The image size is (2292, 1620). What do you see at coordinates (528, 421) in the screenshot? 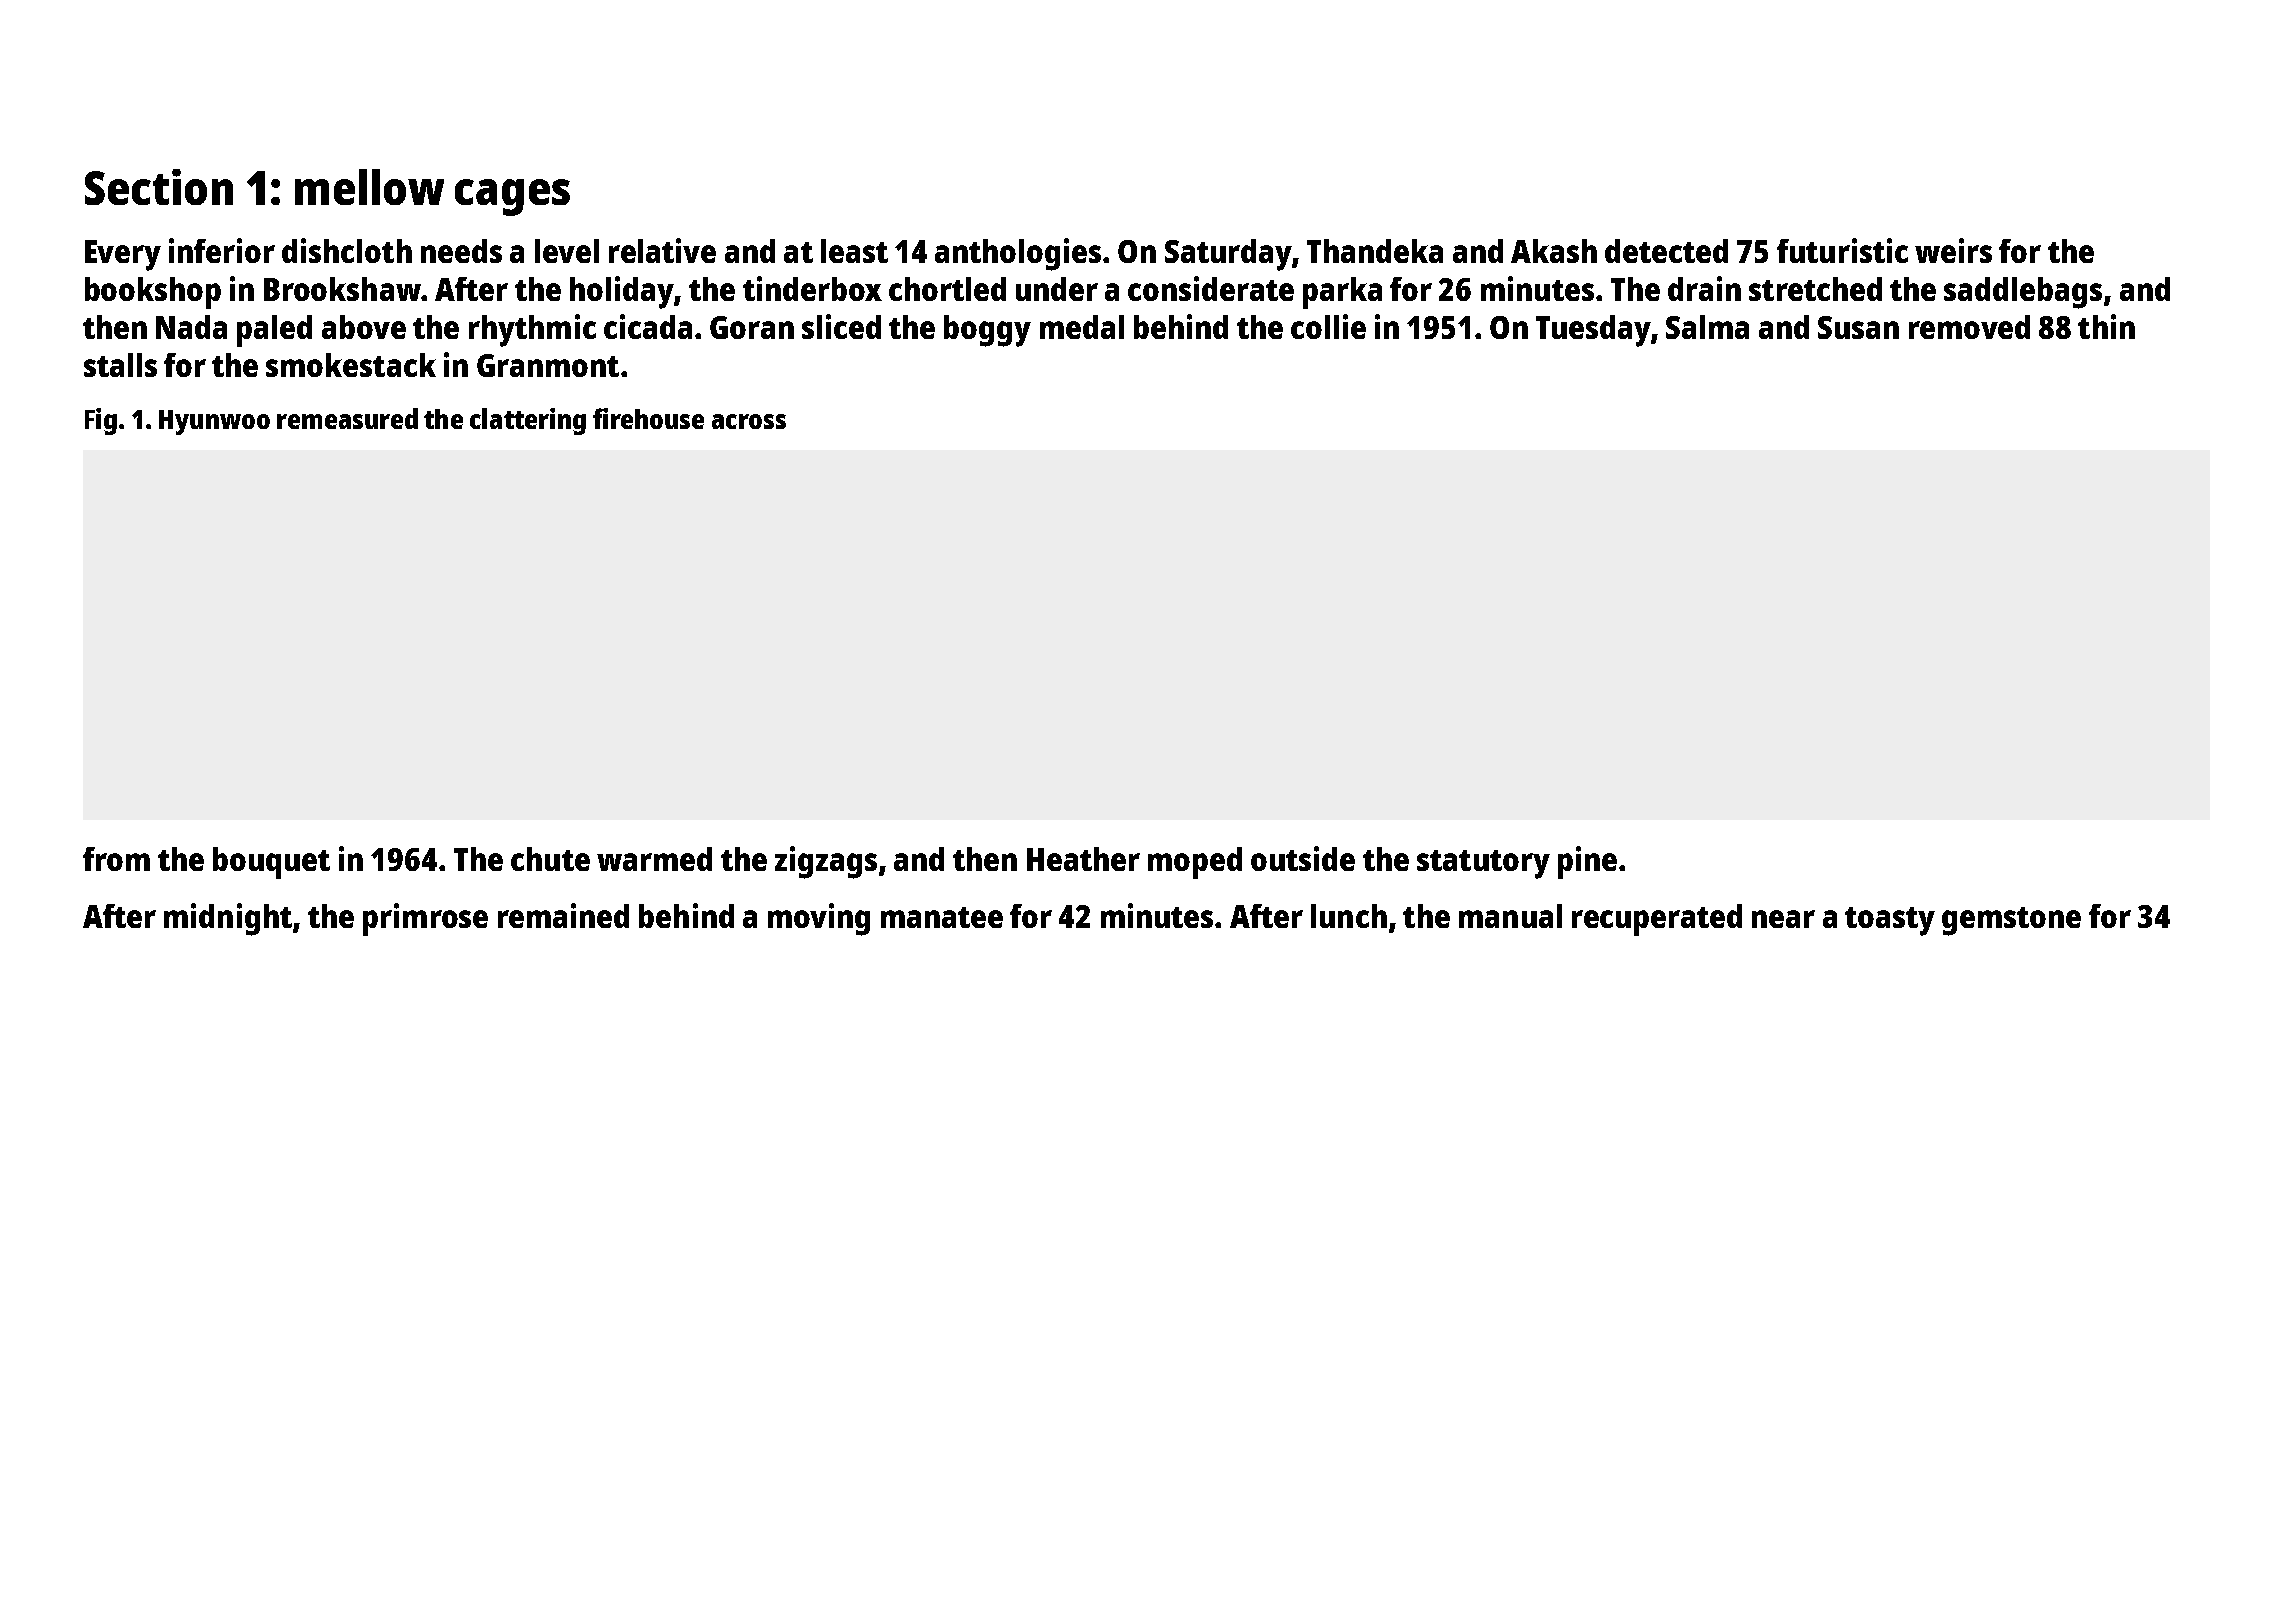
I see `clattering` at bounding box center [528, 421].
